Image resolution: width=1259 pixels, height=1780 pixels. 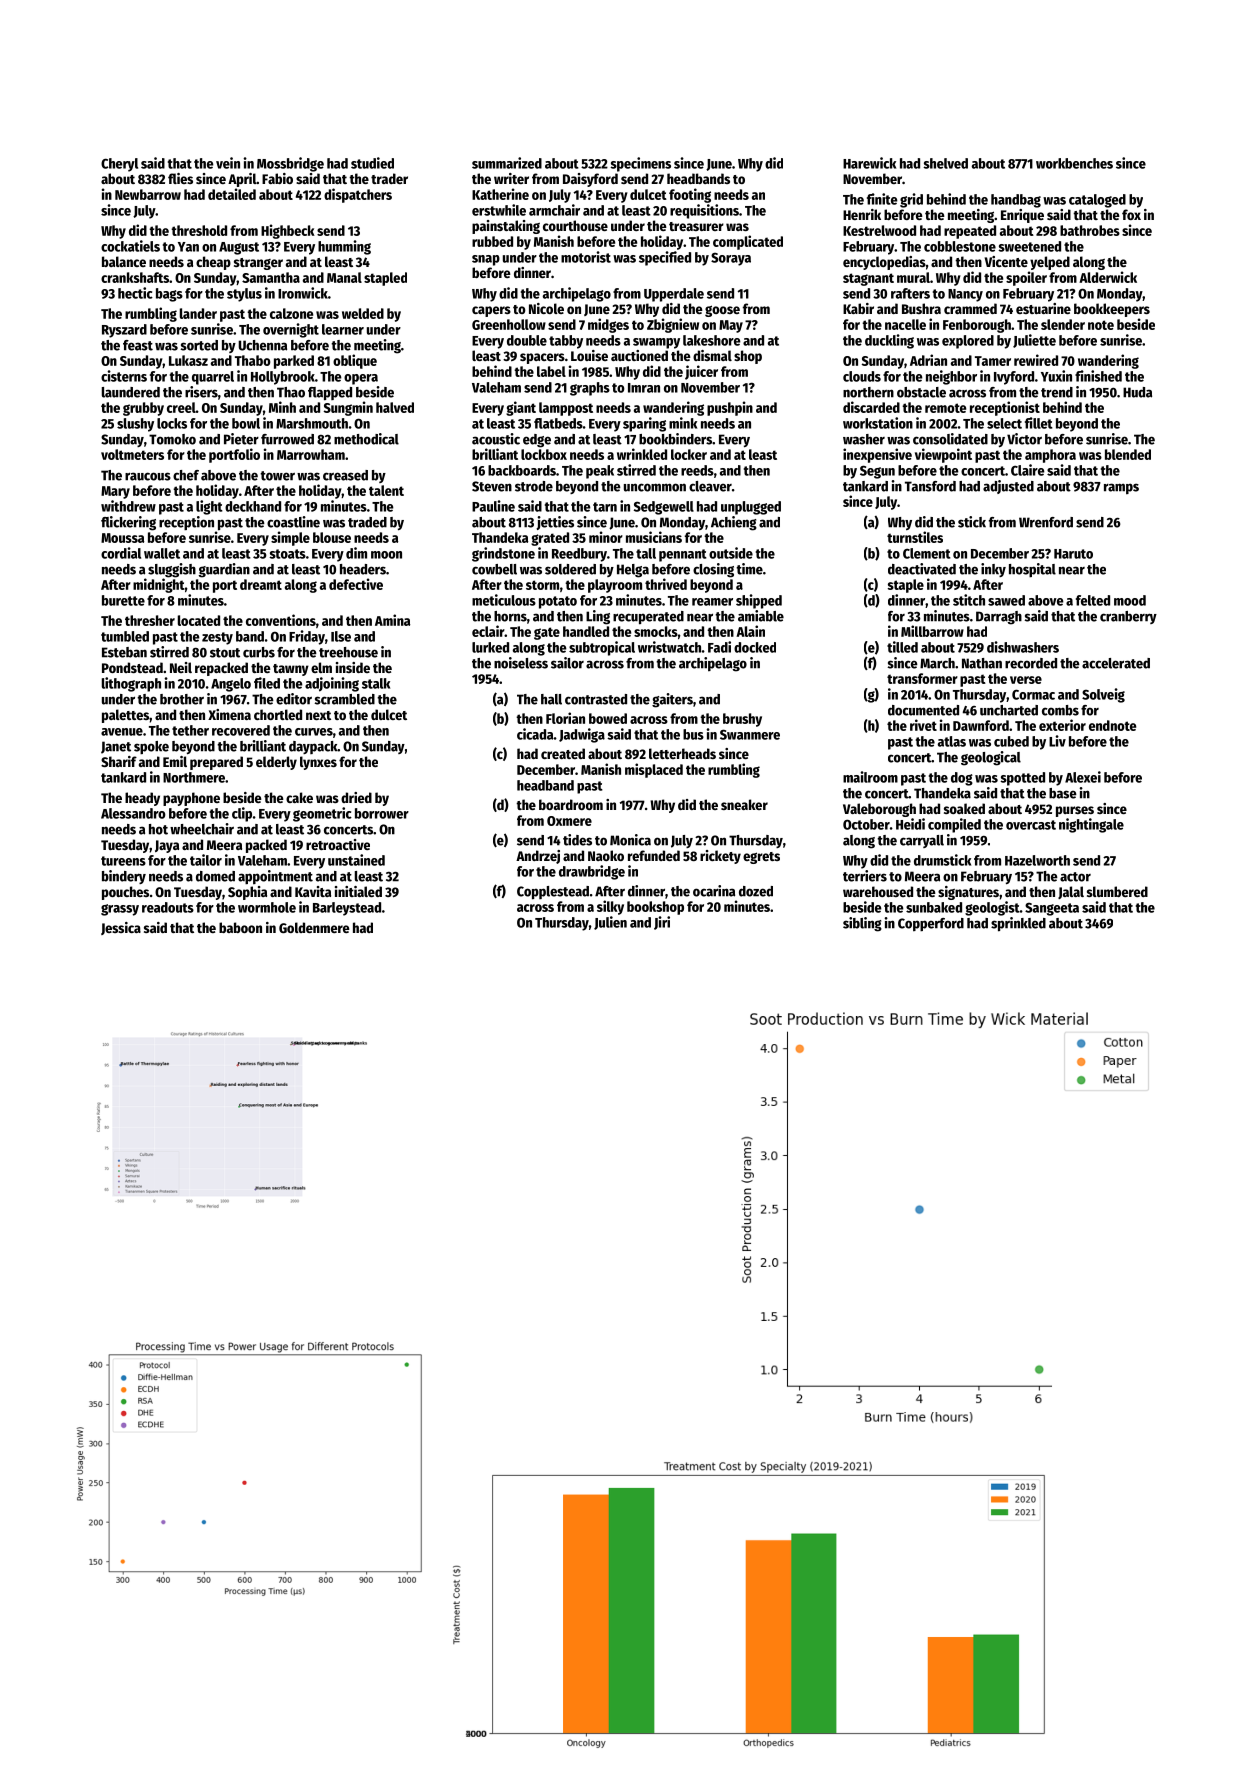 What do you see at coordinates (600, 472) in the screenshot?
I see `peak` at bounding box center [600, 472].
